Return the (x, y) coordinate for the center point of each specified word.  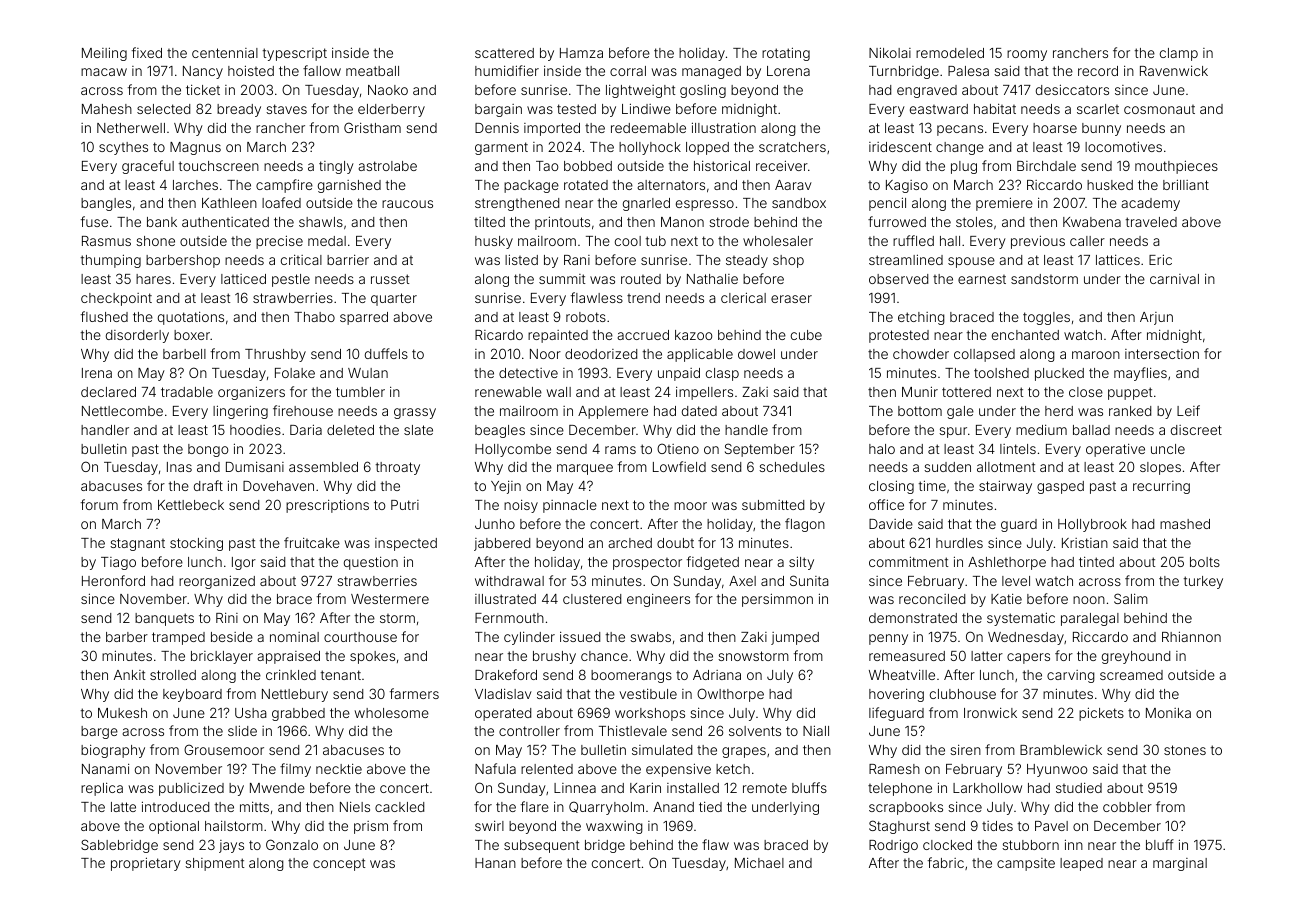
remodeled (950, 53)
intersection (1162, 354)
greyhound (1136, 657)
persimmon (777, 600)
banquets (164, 619)
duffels (386, 353)
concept (339, 864)
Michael (759, 862)
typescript (295, 54)
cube (806, 335)
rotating (786, 54)
